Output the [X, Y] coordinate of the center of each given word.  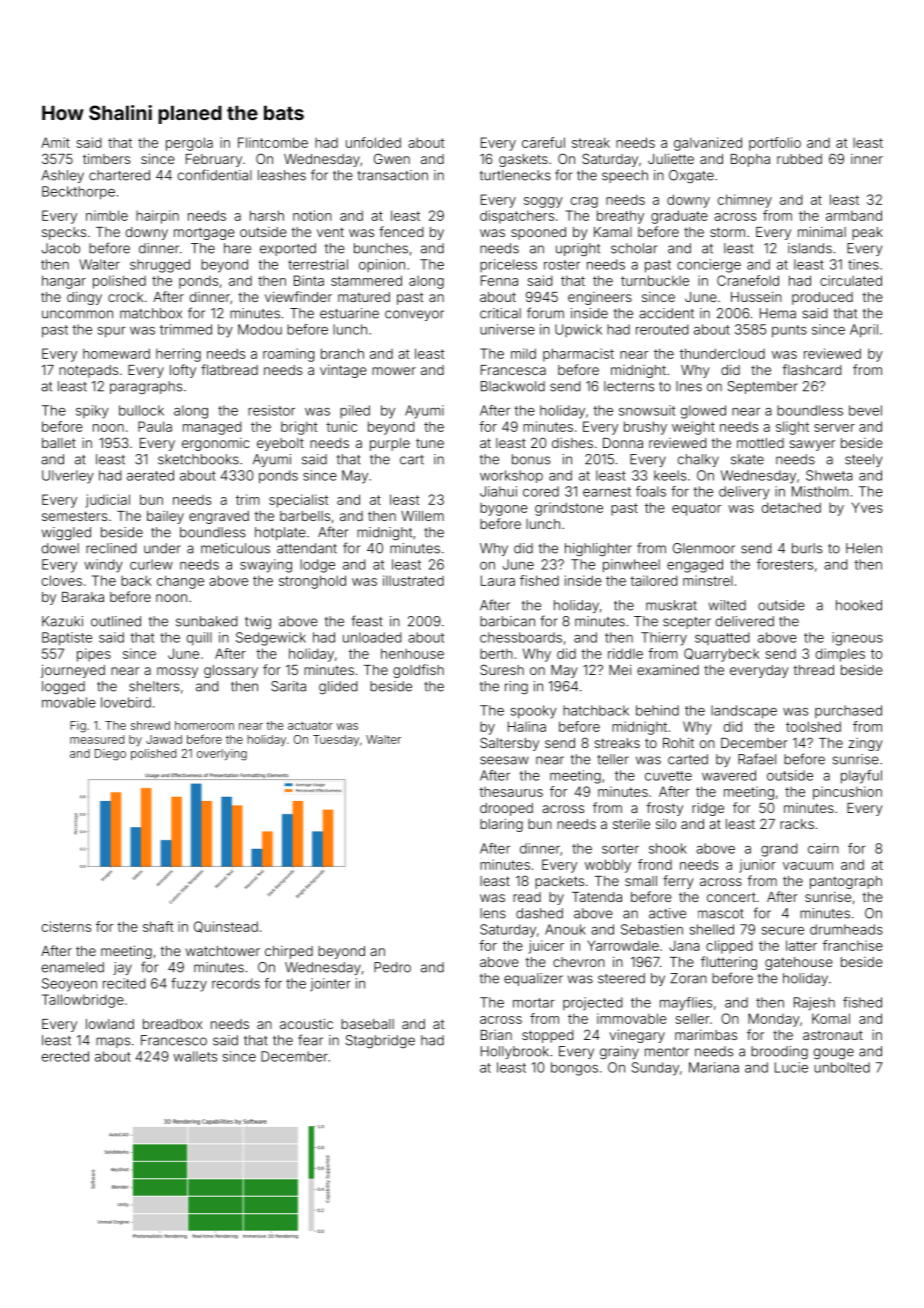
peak [867, 233]
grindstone [569, 509]
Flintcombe [273, 142]
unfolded [373, 142]
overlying [222, 755]
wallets [195, 1056]
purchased [848, 711]
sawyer [812, 445]
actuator [310, 725]
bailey [165, 517]
